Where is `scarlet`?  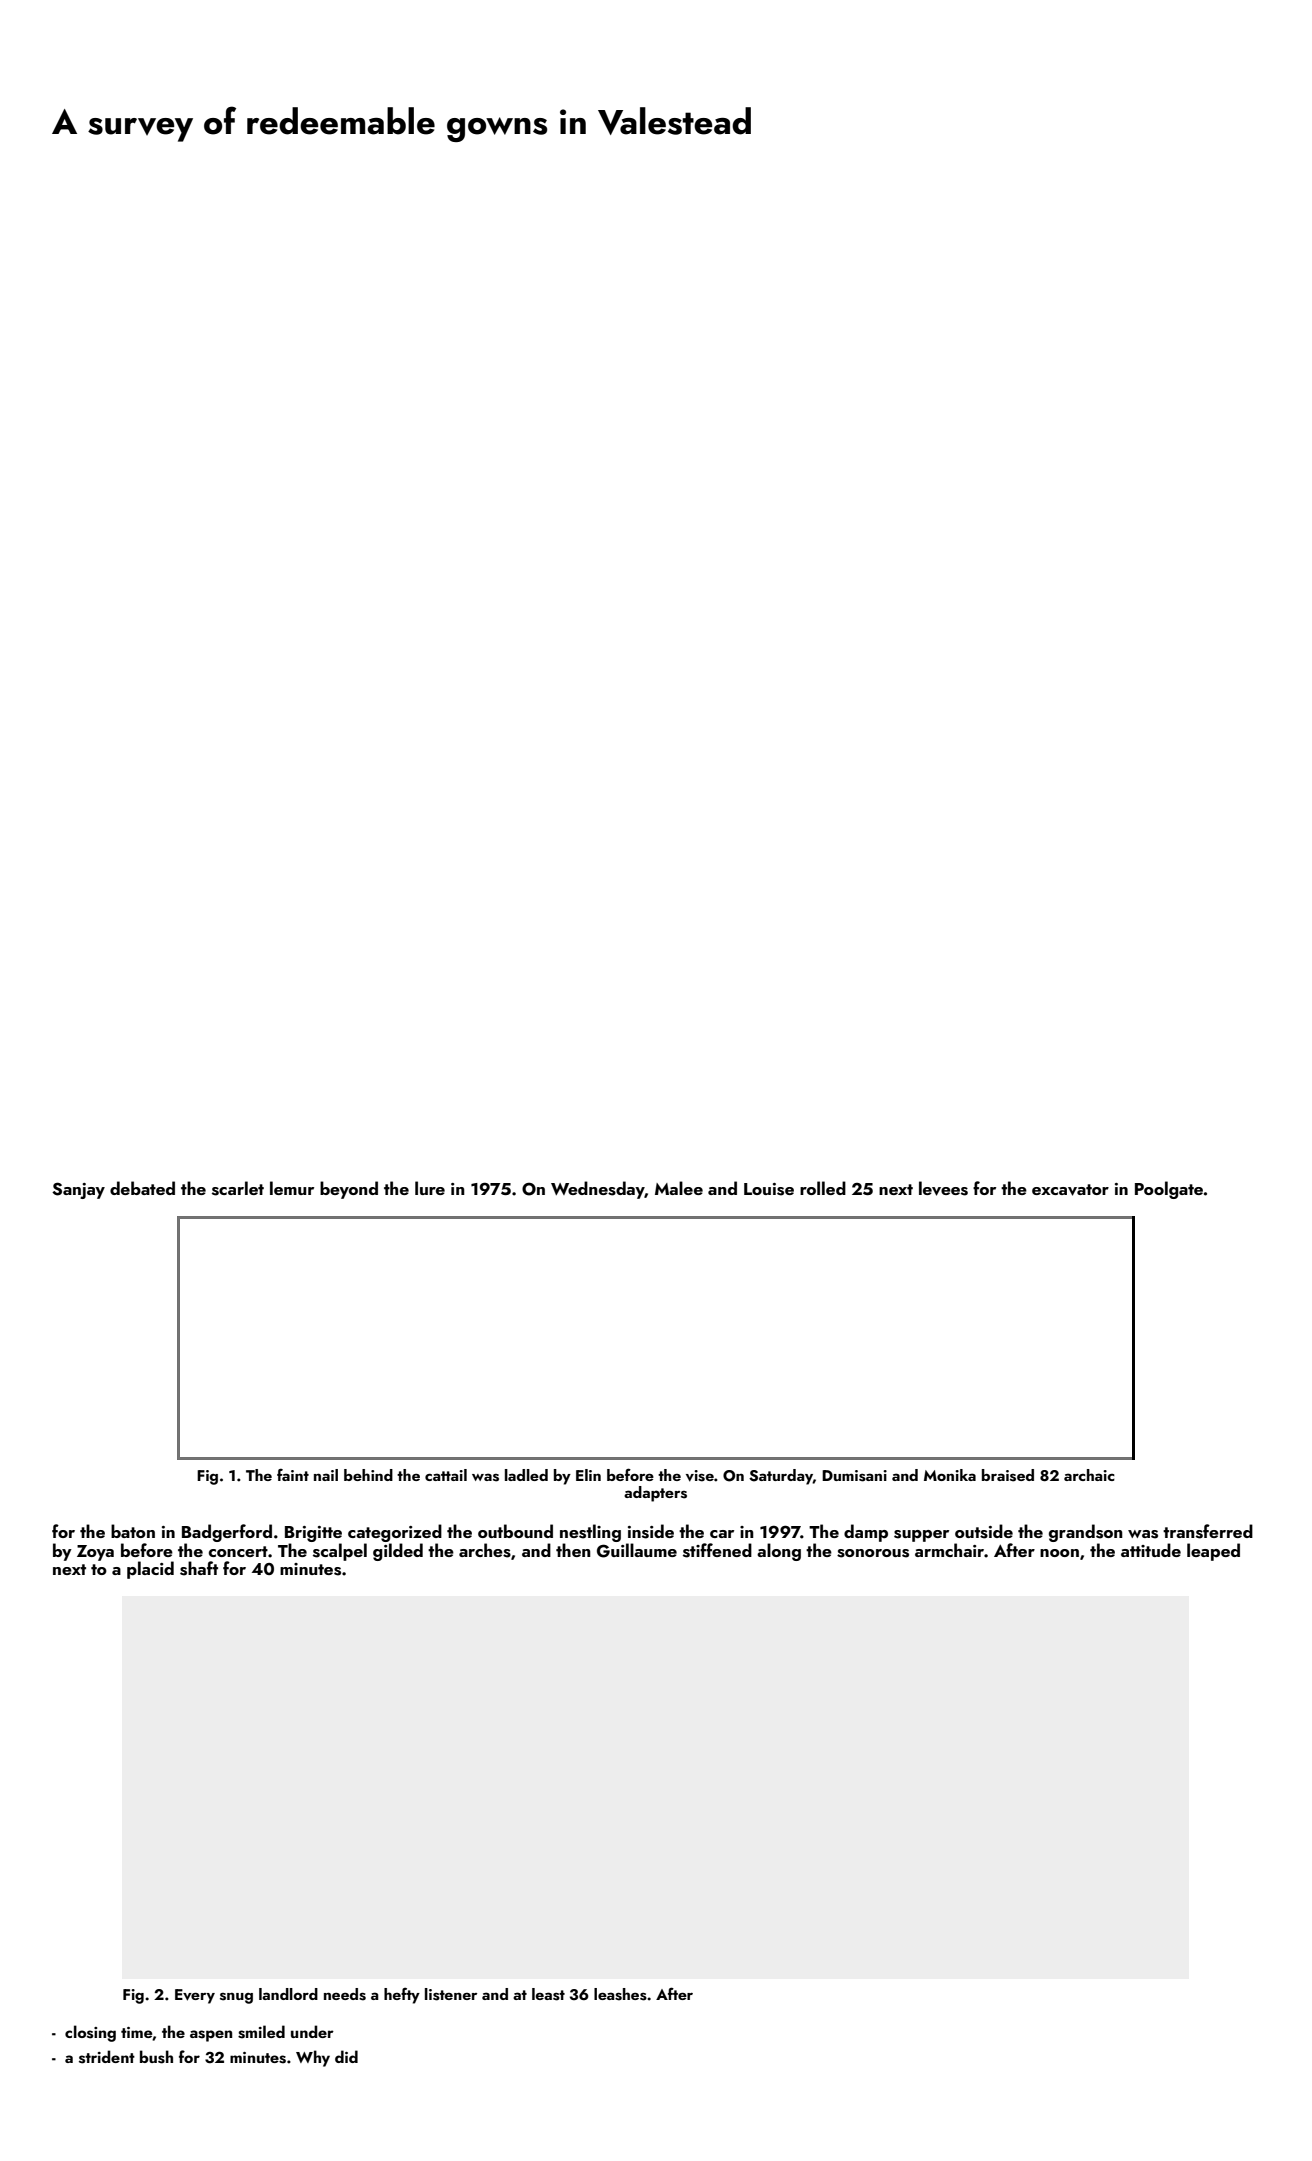 scarlet is located at coordinates (238, 1188).
